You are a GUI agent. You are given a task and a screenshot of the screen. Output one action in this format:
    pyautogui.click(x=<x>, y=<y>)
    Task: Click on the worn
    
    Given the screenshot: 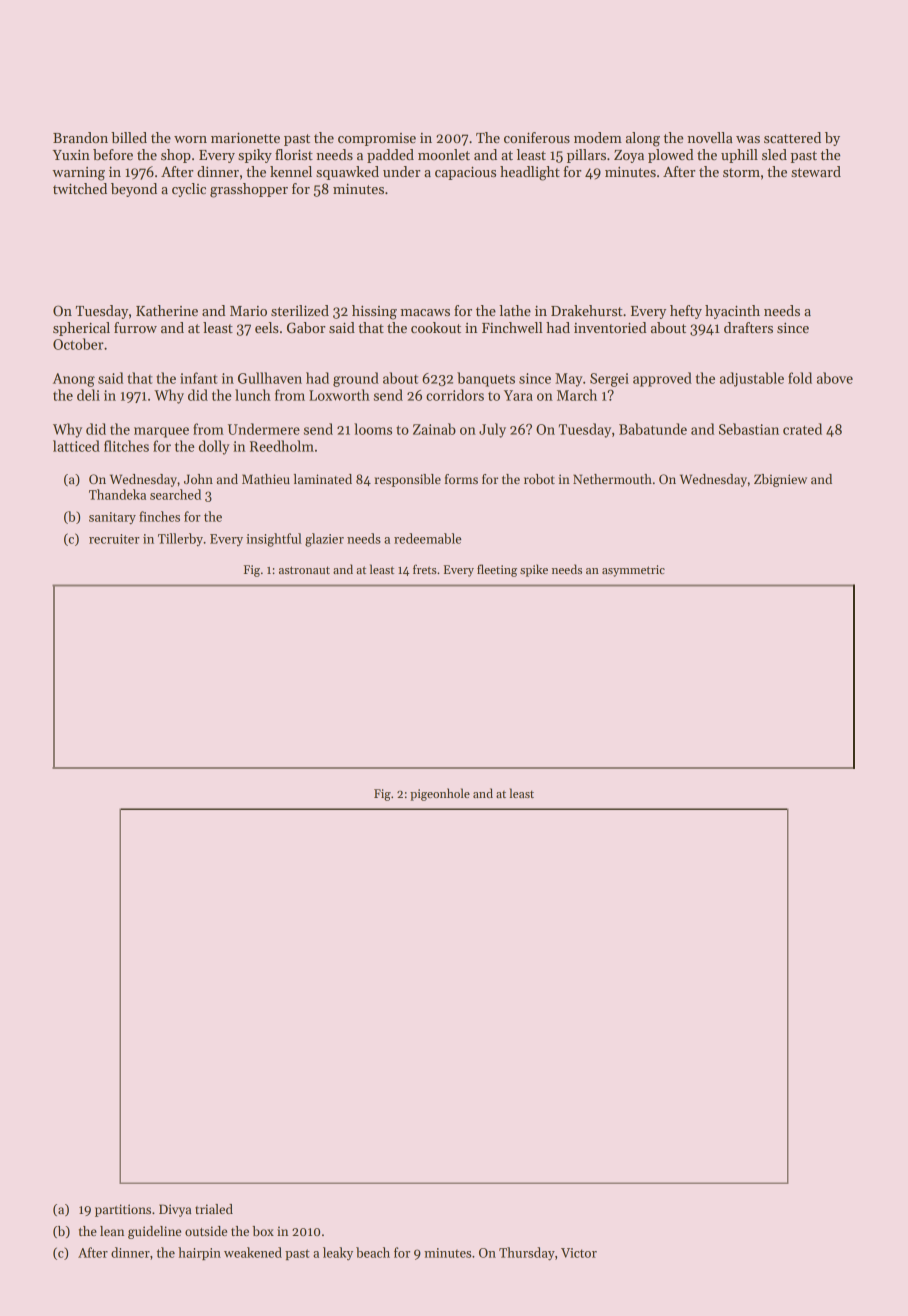 What is the action you would take?
    pyautogui.click(x=190, y=139)
